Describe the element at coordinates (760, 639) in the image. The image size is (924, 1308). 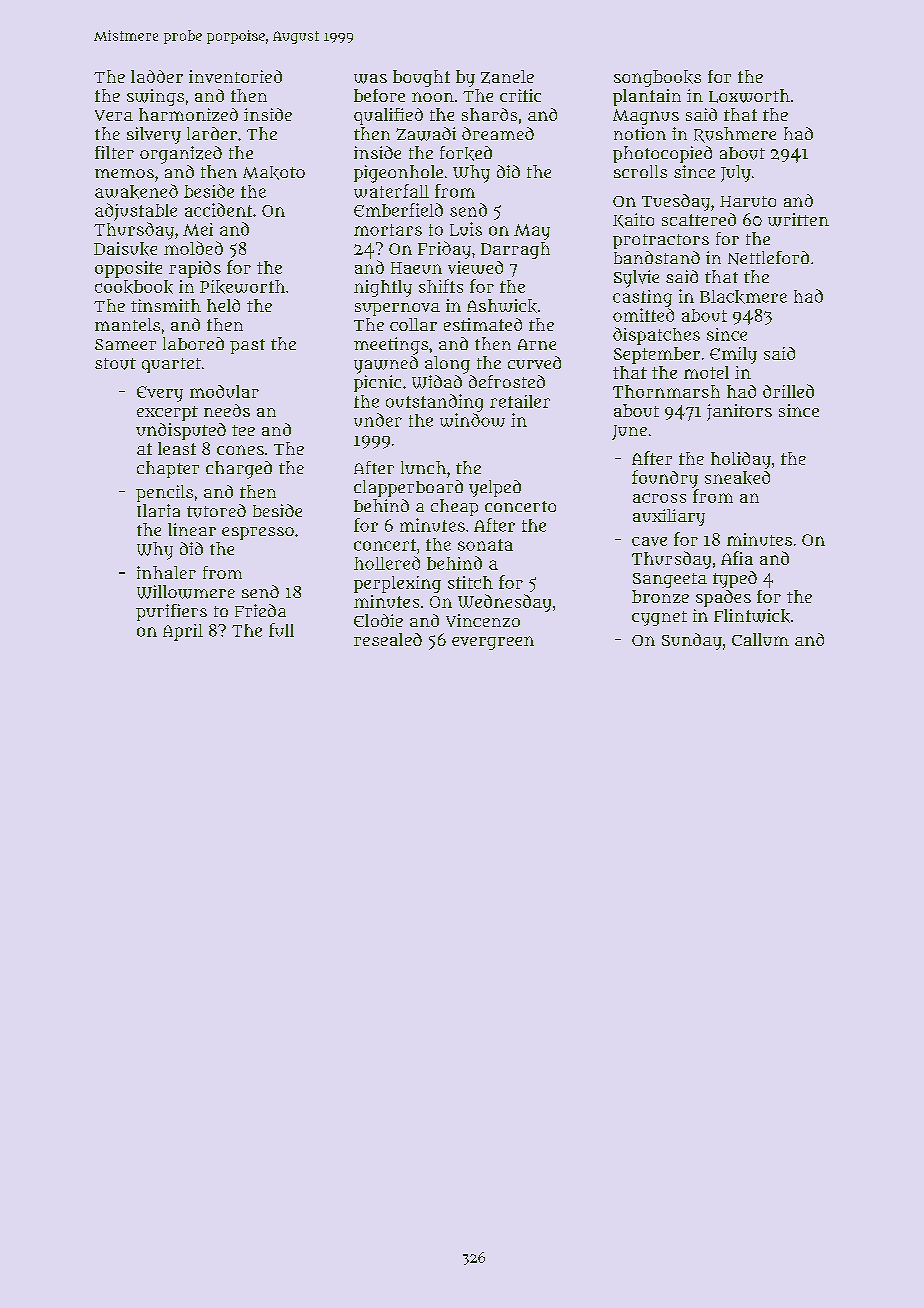
I see `Callum` at that location.
